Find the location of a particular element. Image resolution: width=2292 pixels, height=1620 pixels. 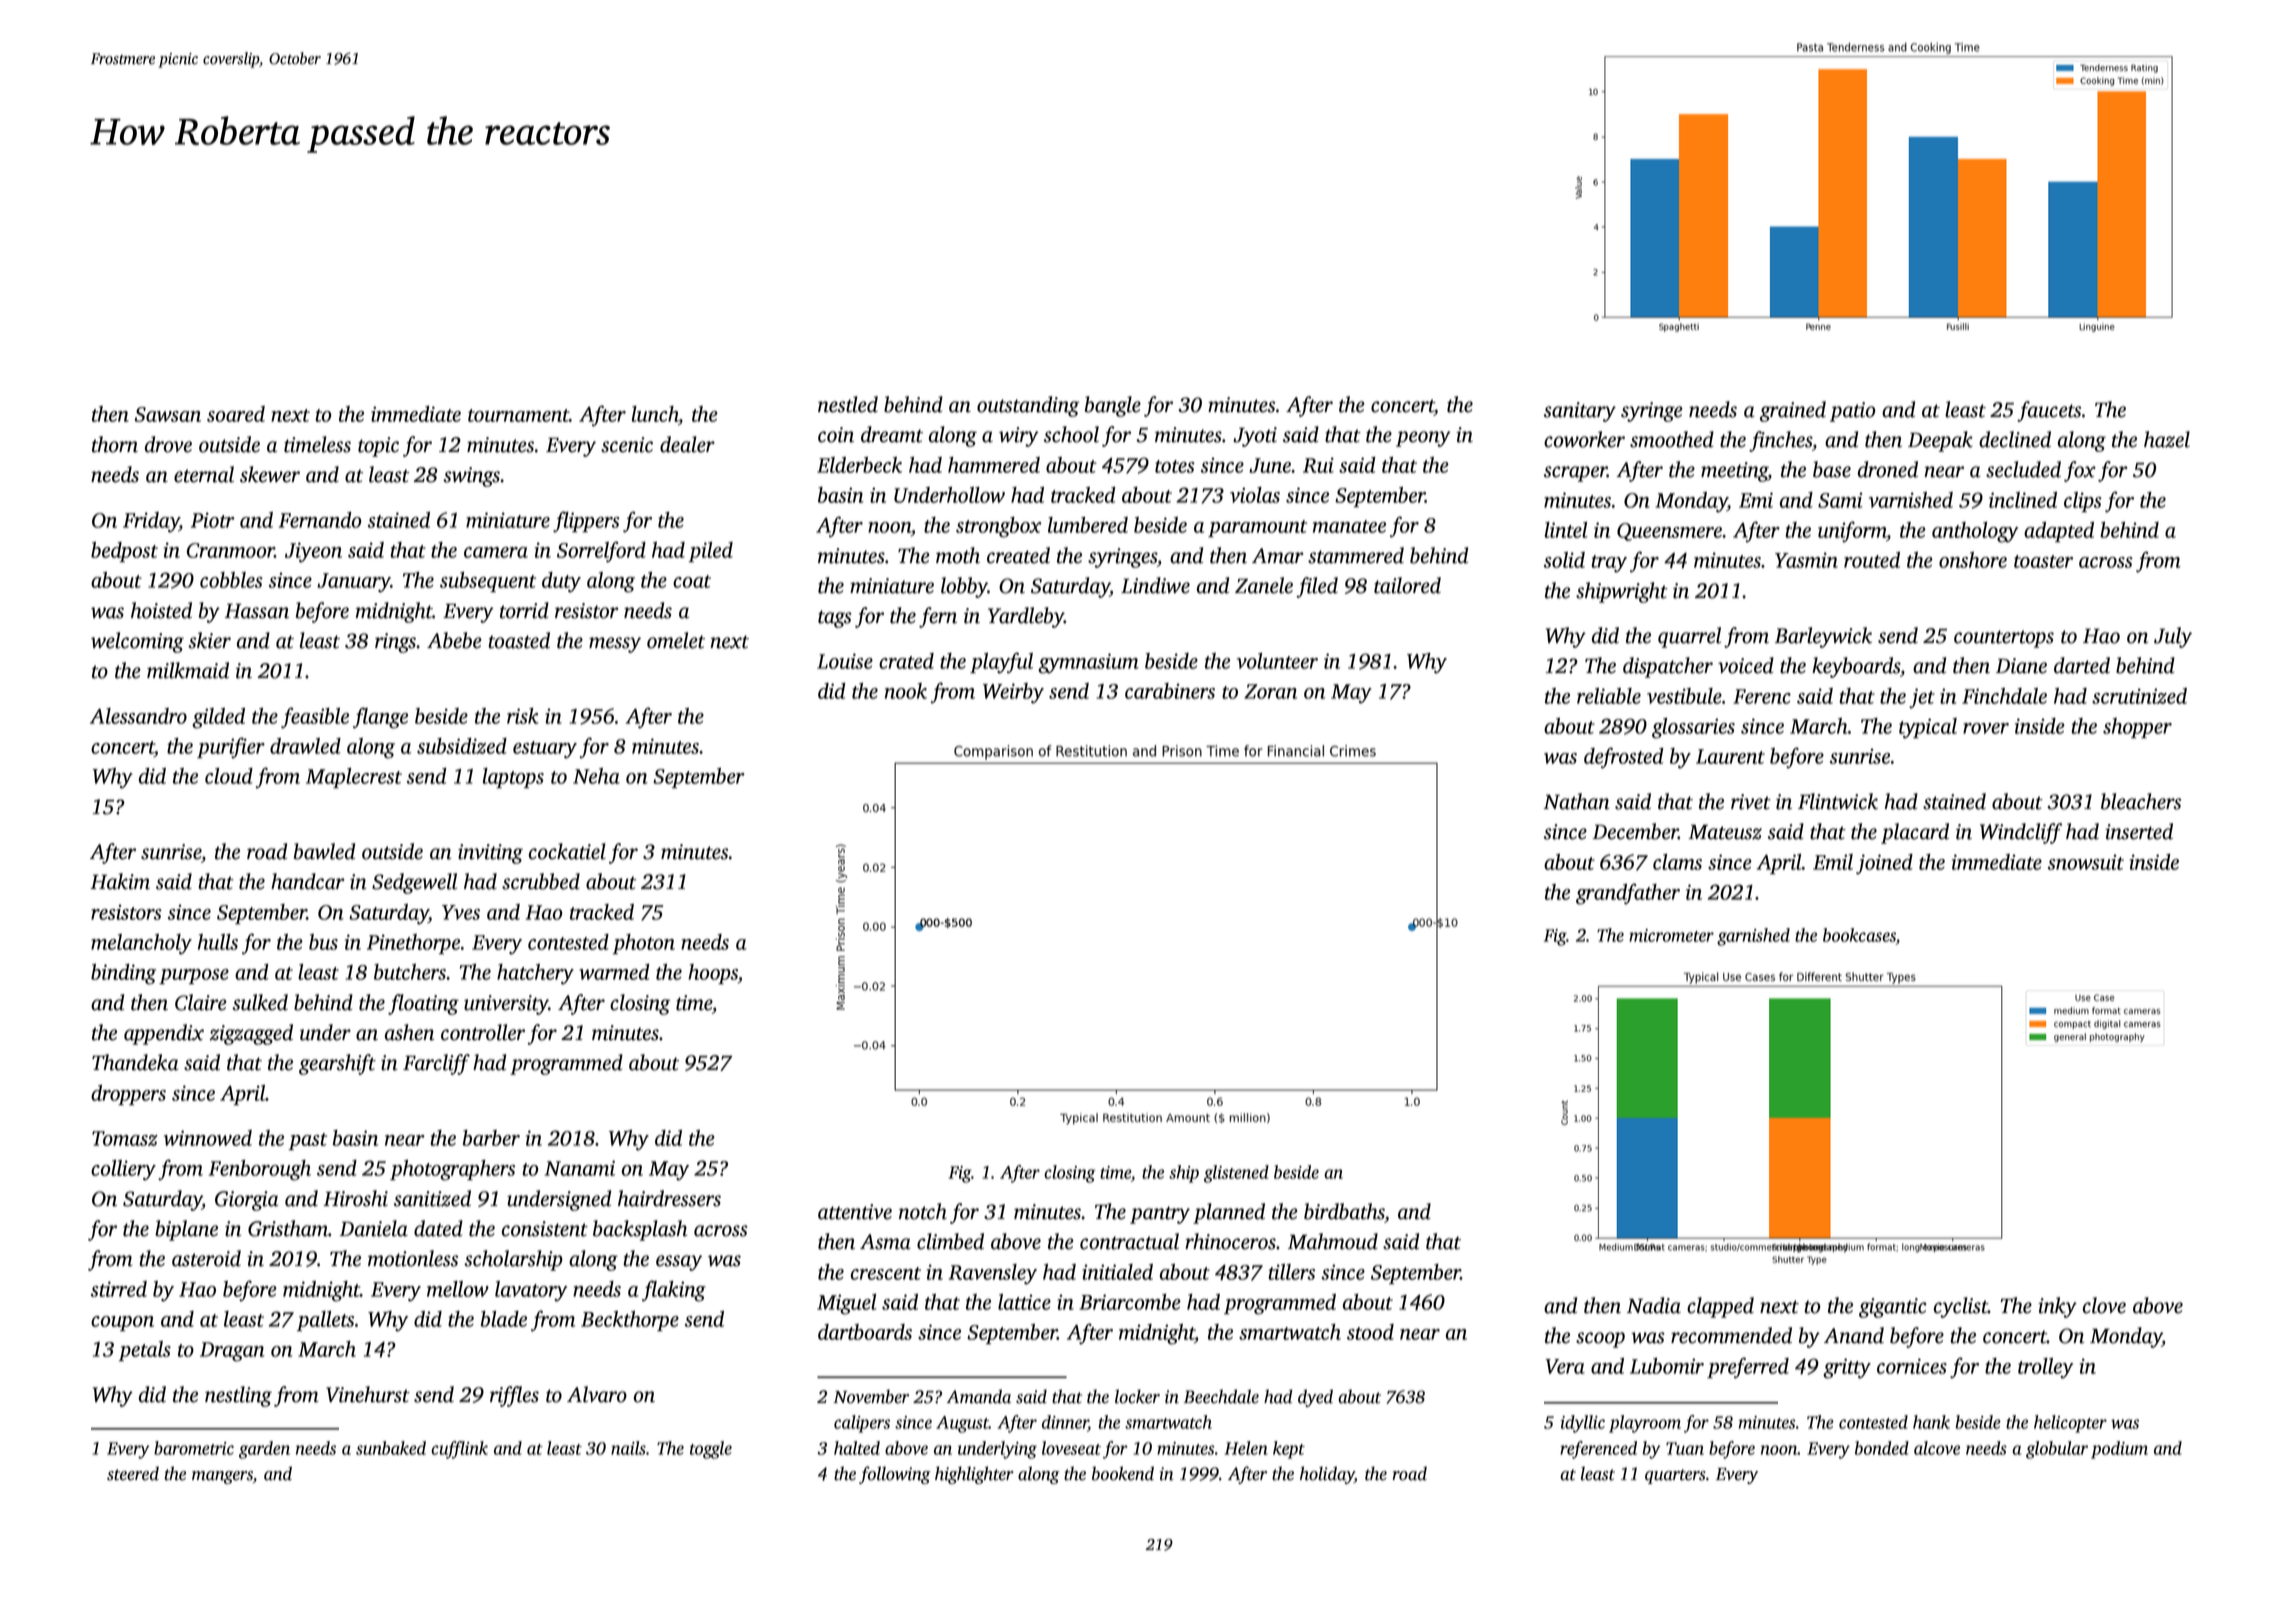

cloud is located at coordinates (229, 776).
